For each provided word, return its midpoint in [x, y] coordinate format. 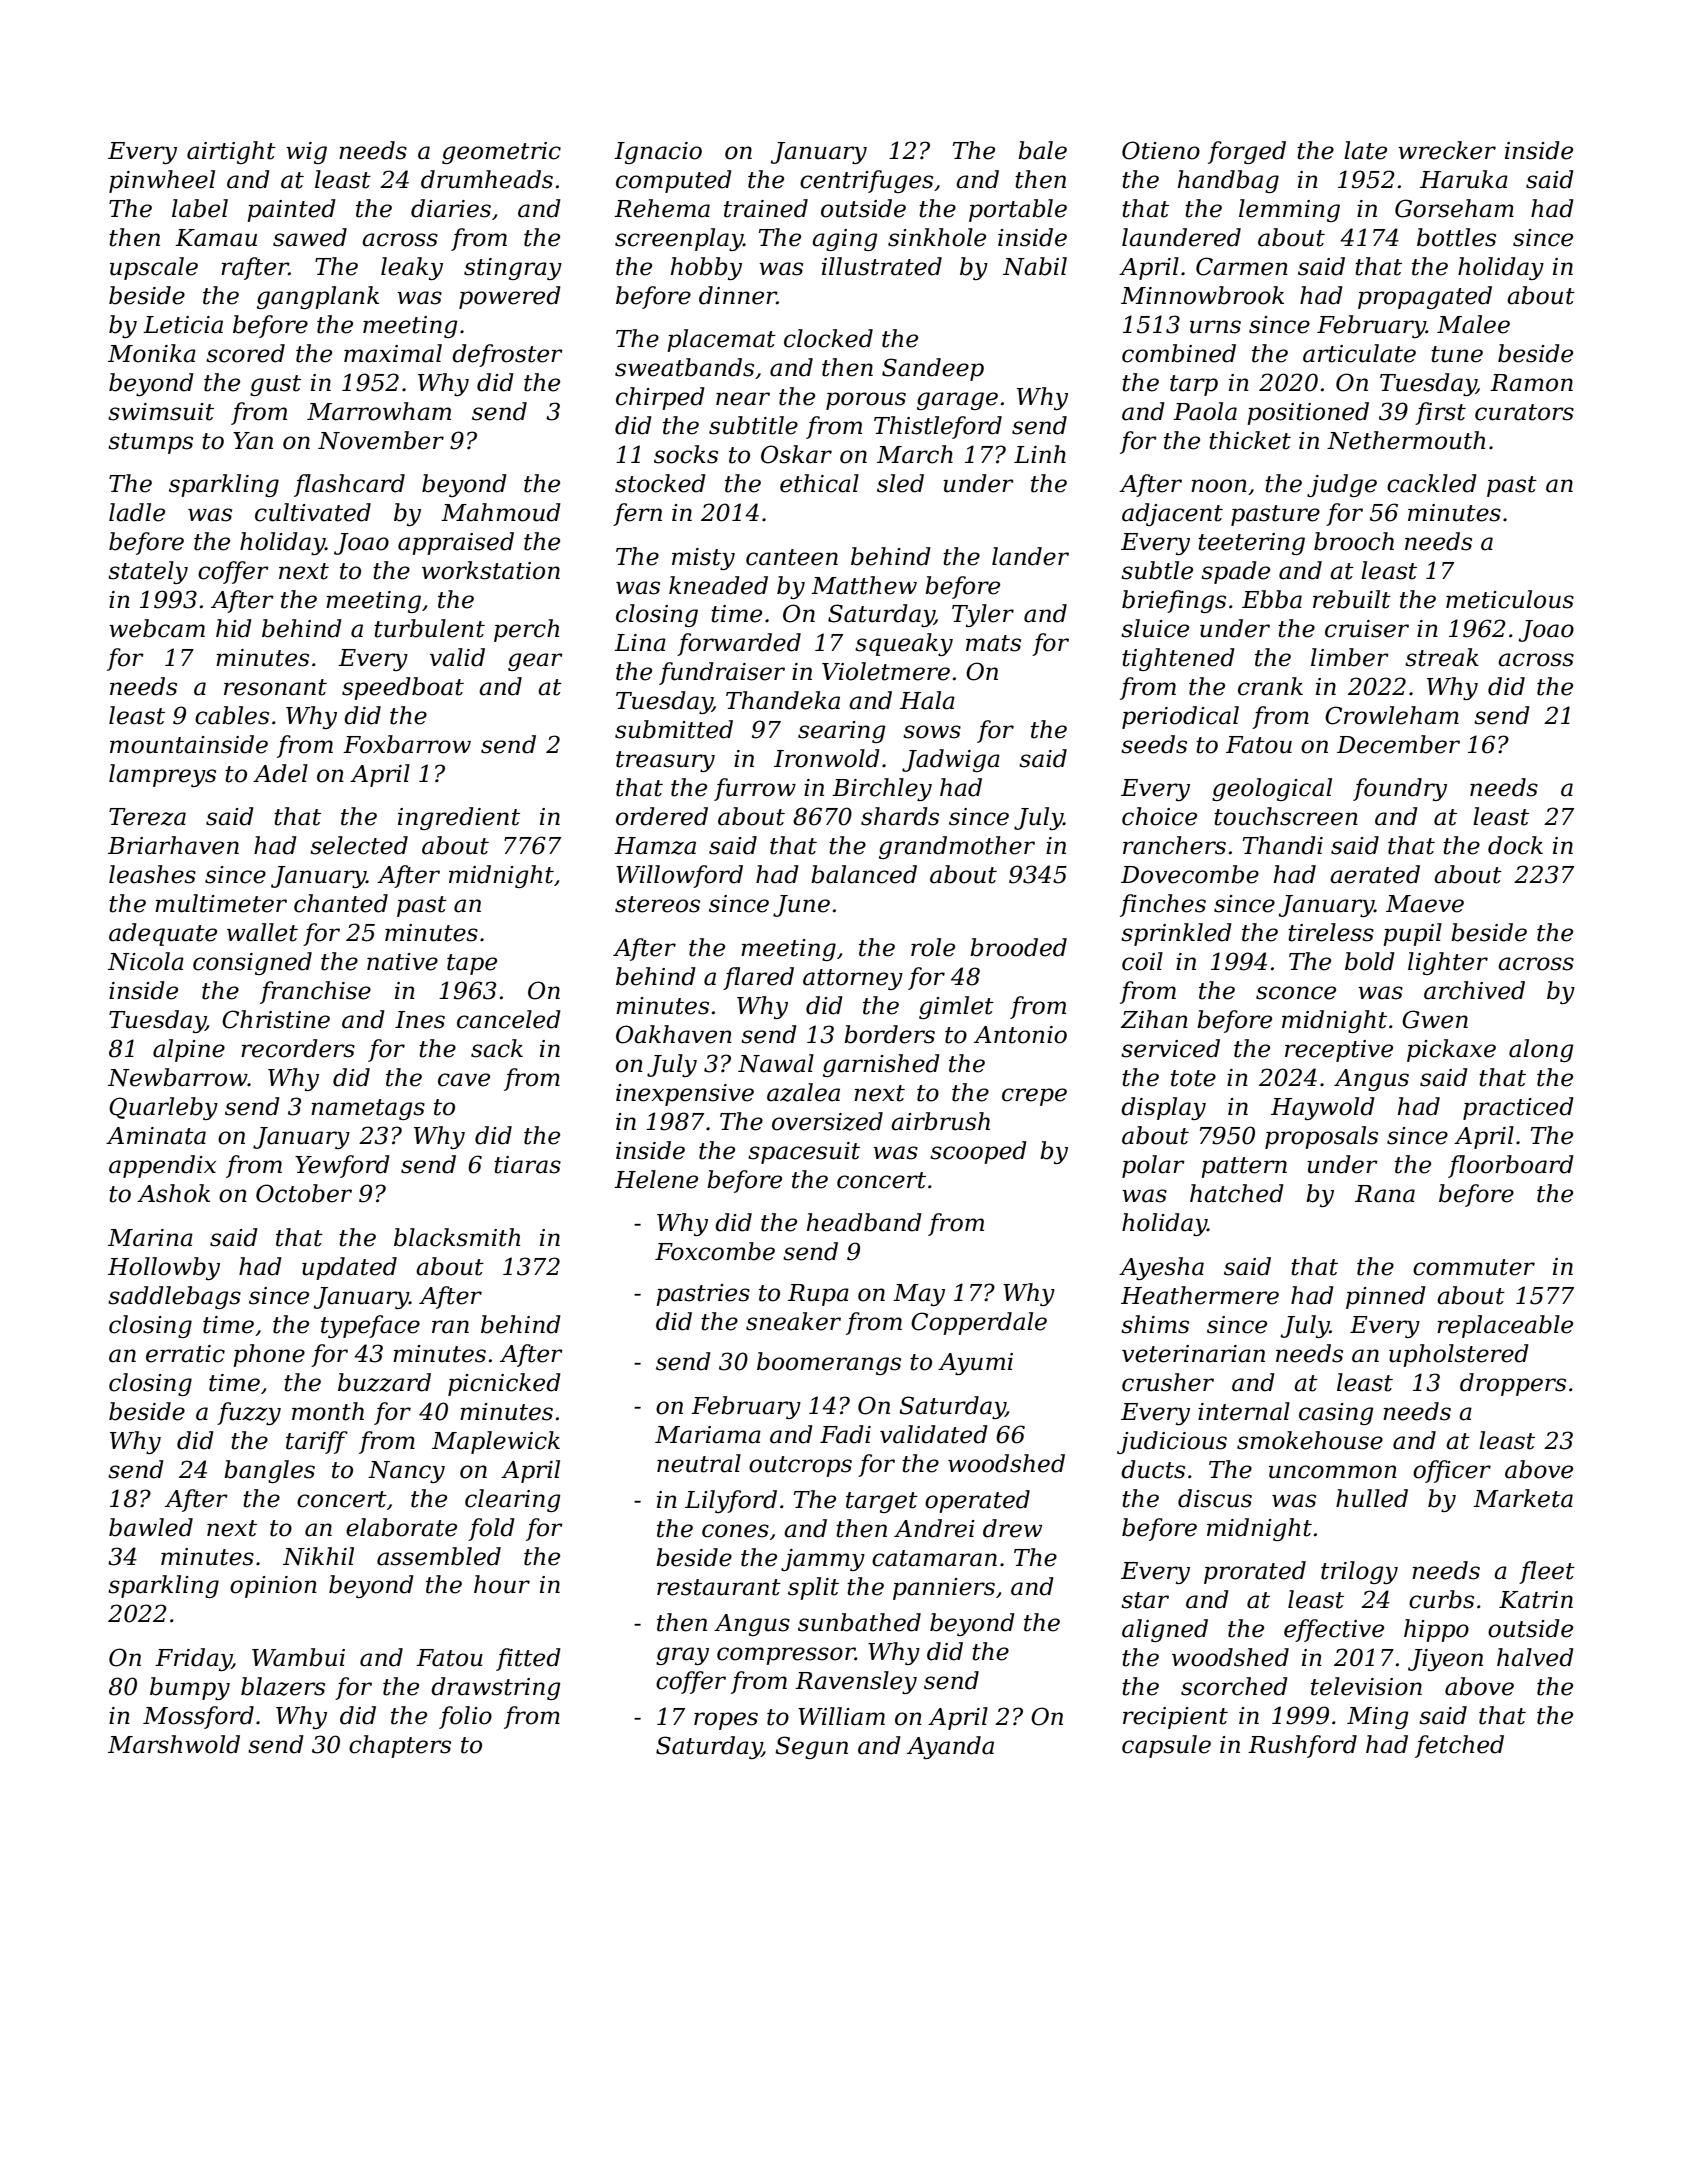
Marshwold [174, 1744]
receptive [1339, 1051]
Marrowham [379, 411]
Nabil [1035, 266]
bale [1042, 150]
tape [472, 964]
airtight [231, 152]
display [1163, 1108]
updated [349, 1268]
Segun [811, 1747]
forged [1247, 152]
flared [758, 978]
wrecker [1447, 150]
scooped [978, 1152]
